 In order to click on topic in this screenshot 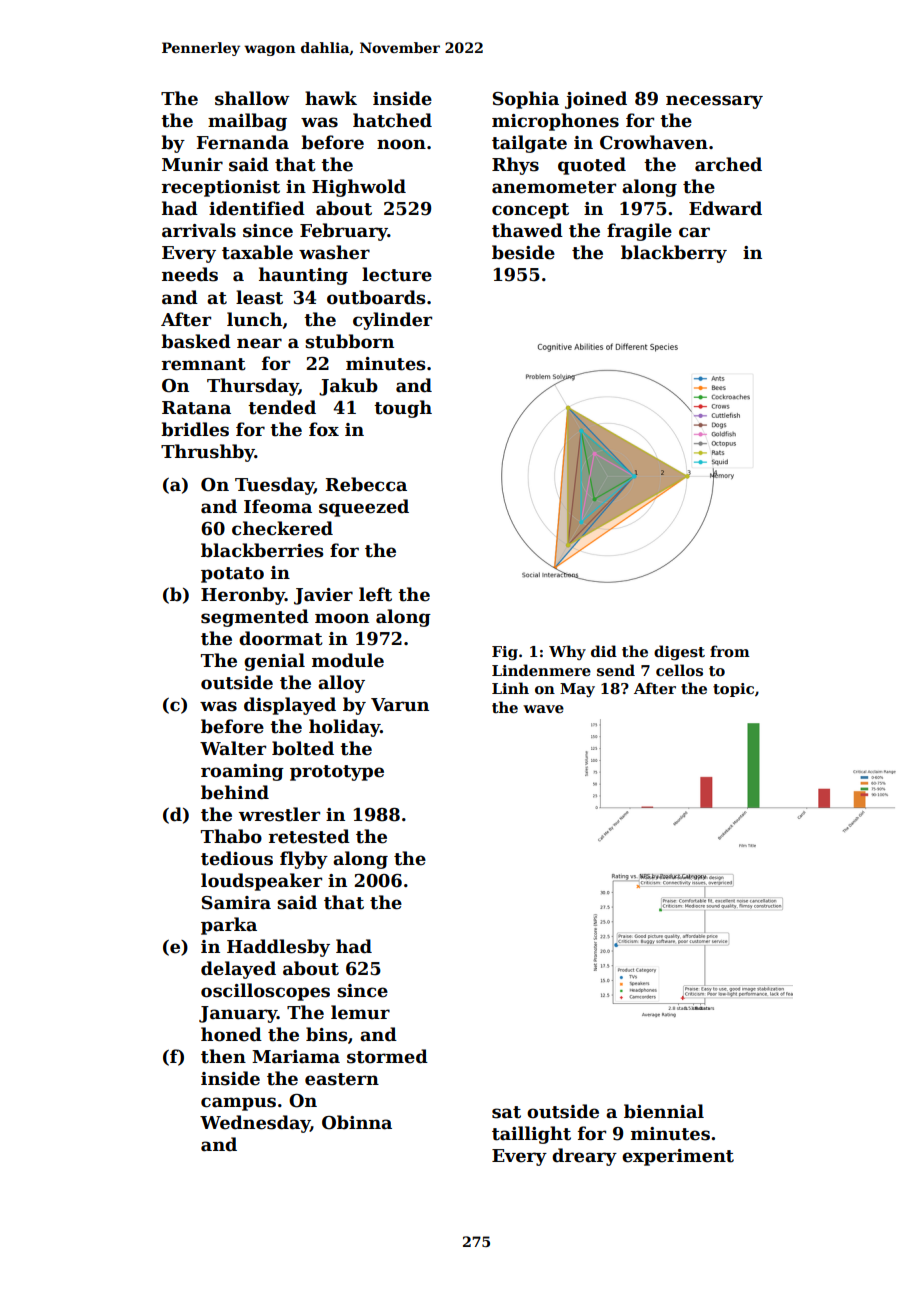, I will do `click(733, 690)`.
